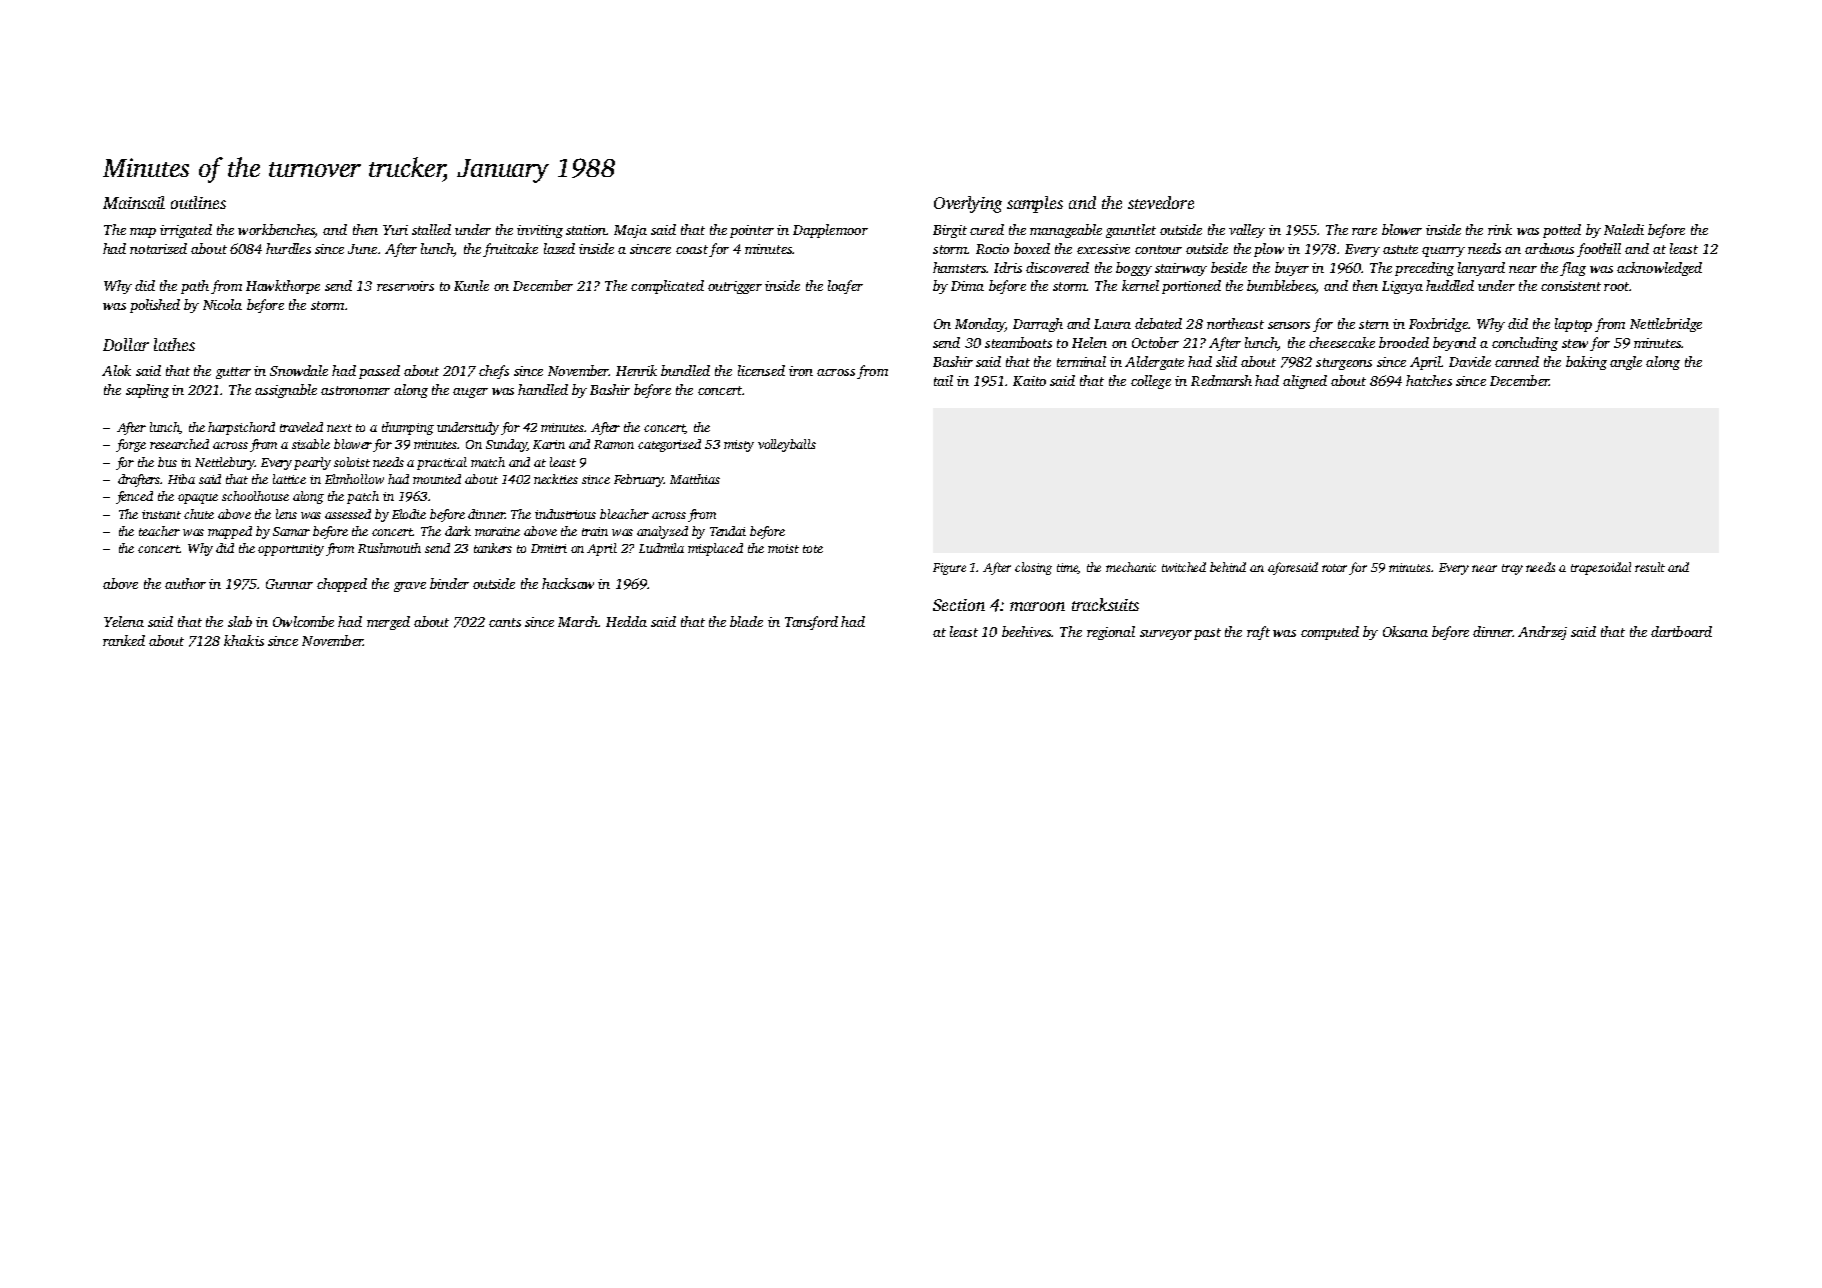 The height and width of the screenshot is (1288, 1822). Describe the element at coordinates (787, 445) in the screenshot. I see `volleyballs` at that location.
